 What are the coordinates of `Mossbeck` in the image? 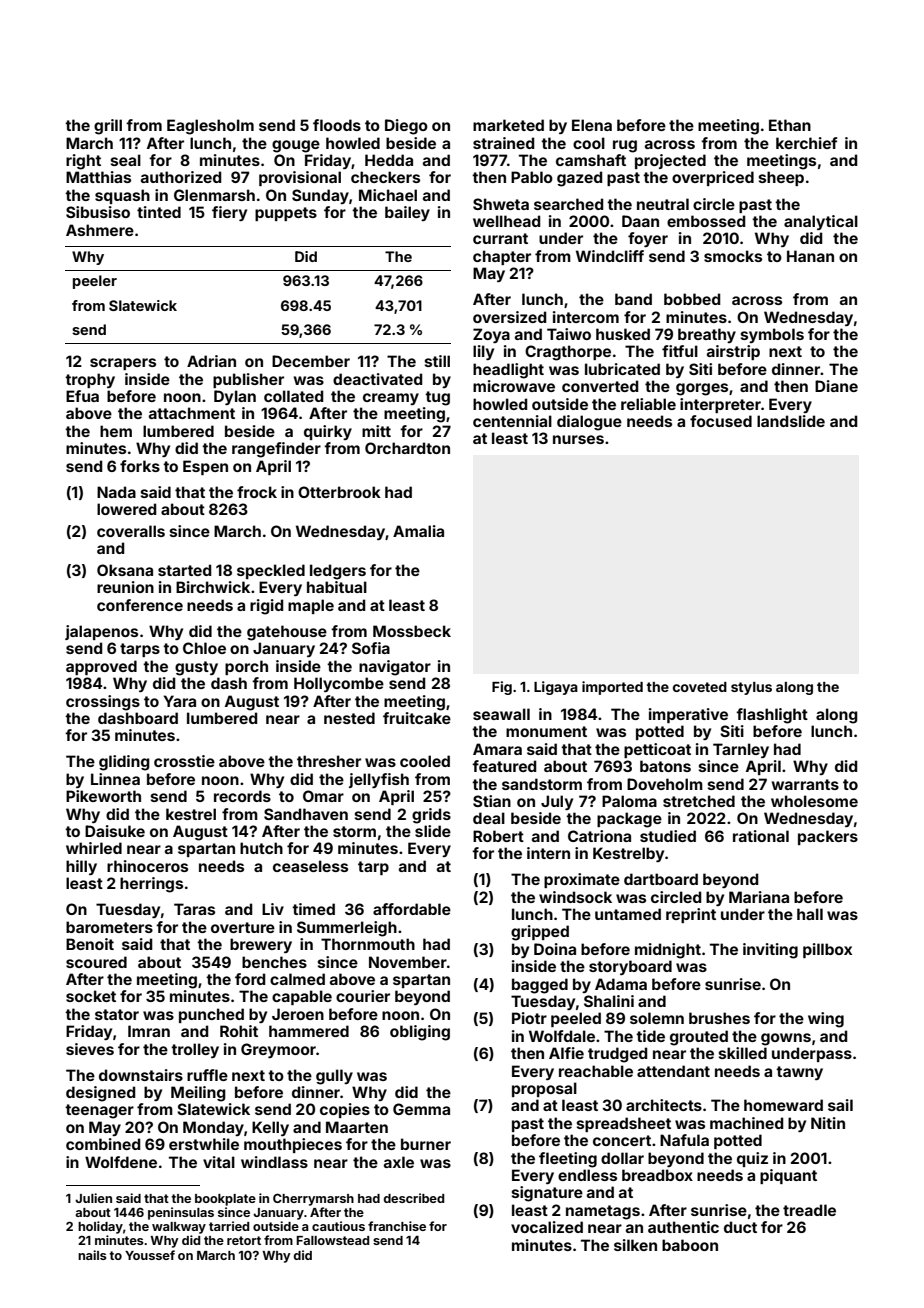 It's located at (412, 631).
